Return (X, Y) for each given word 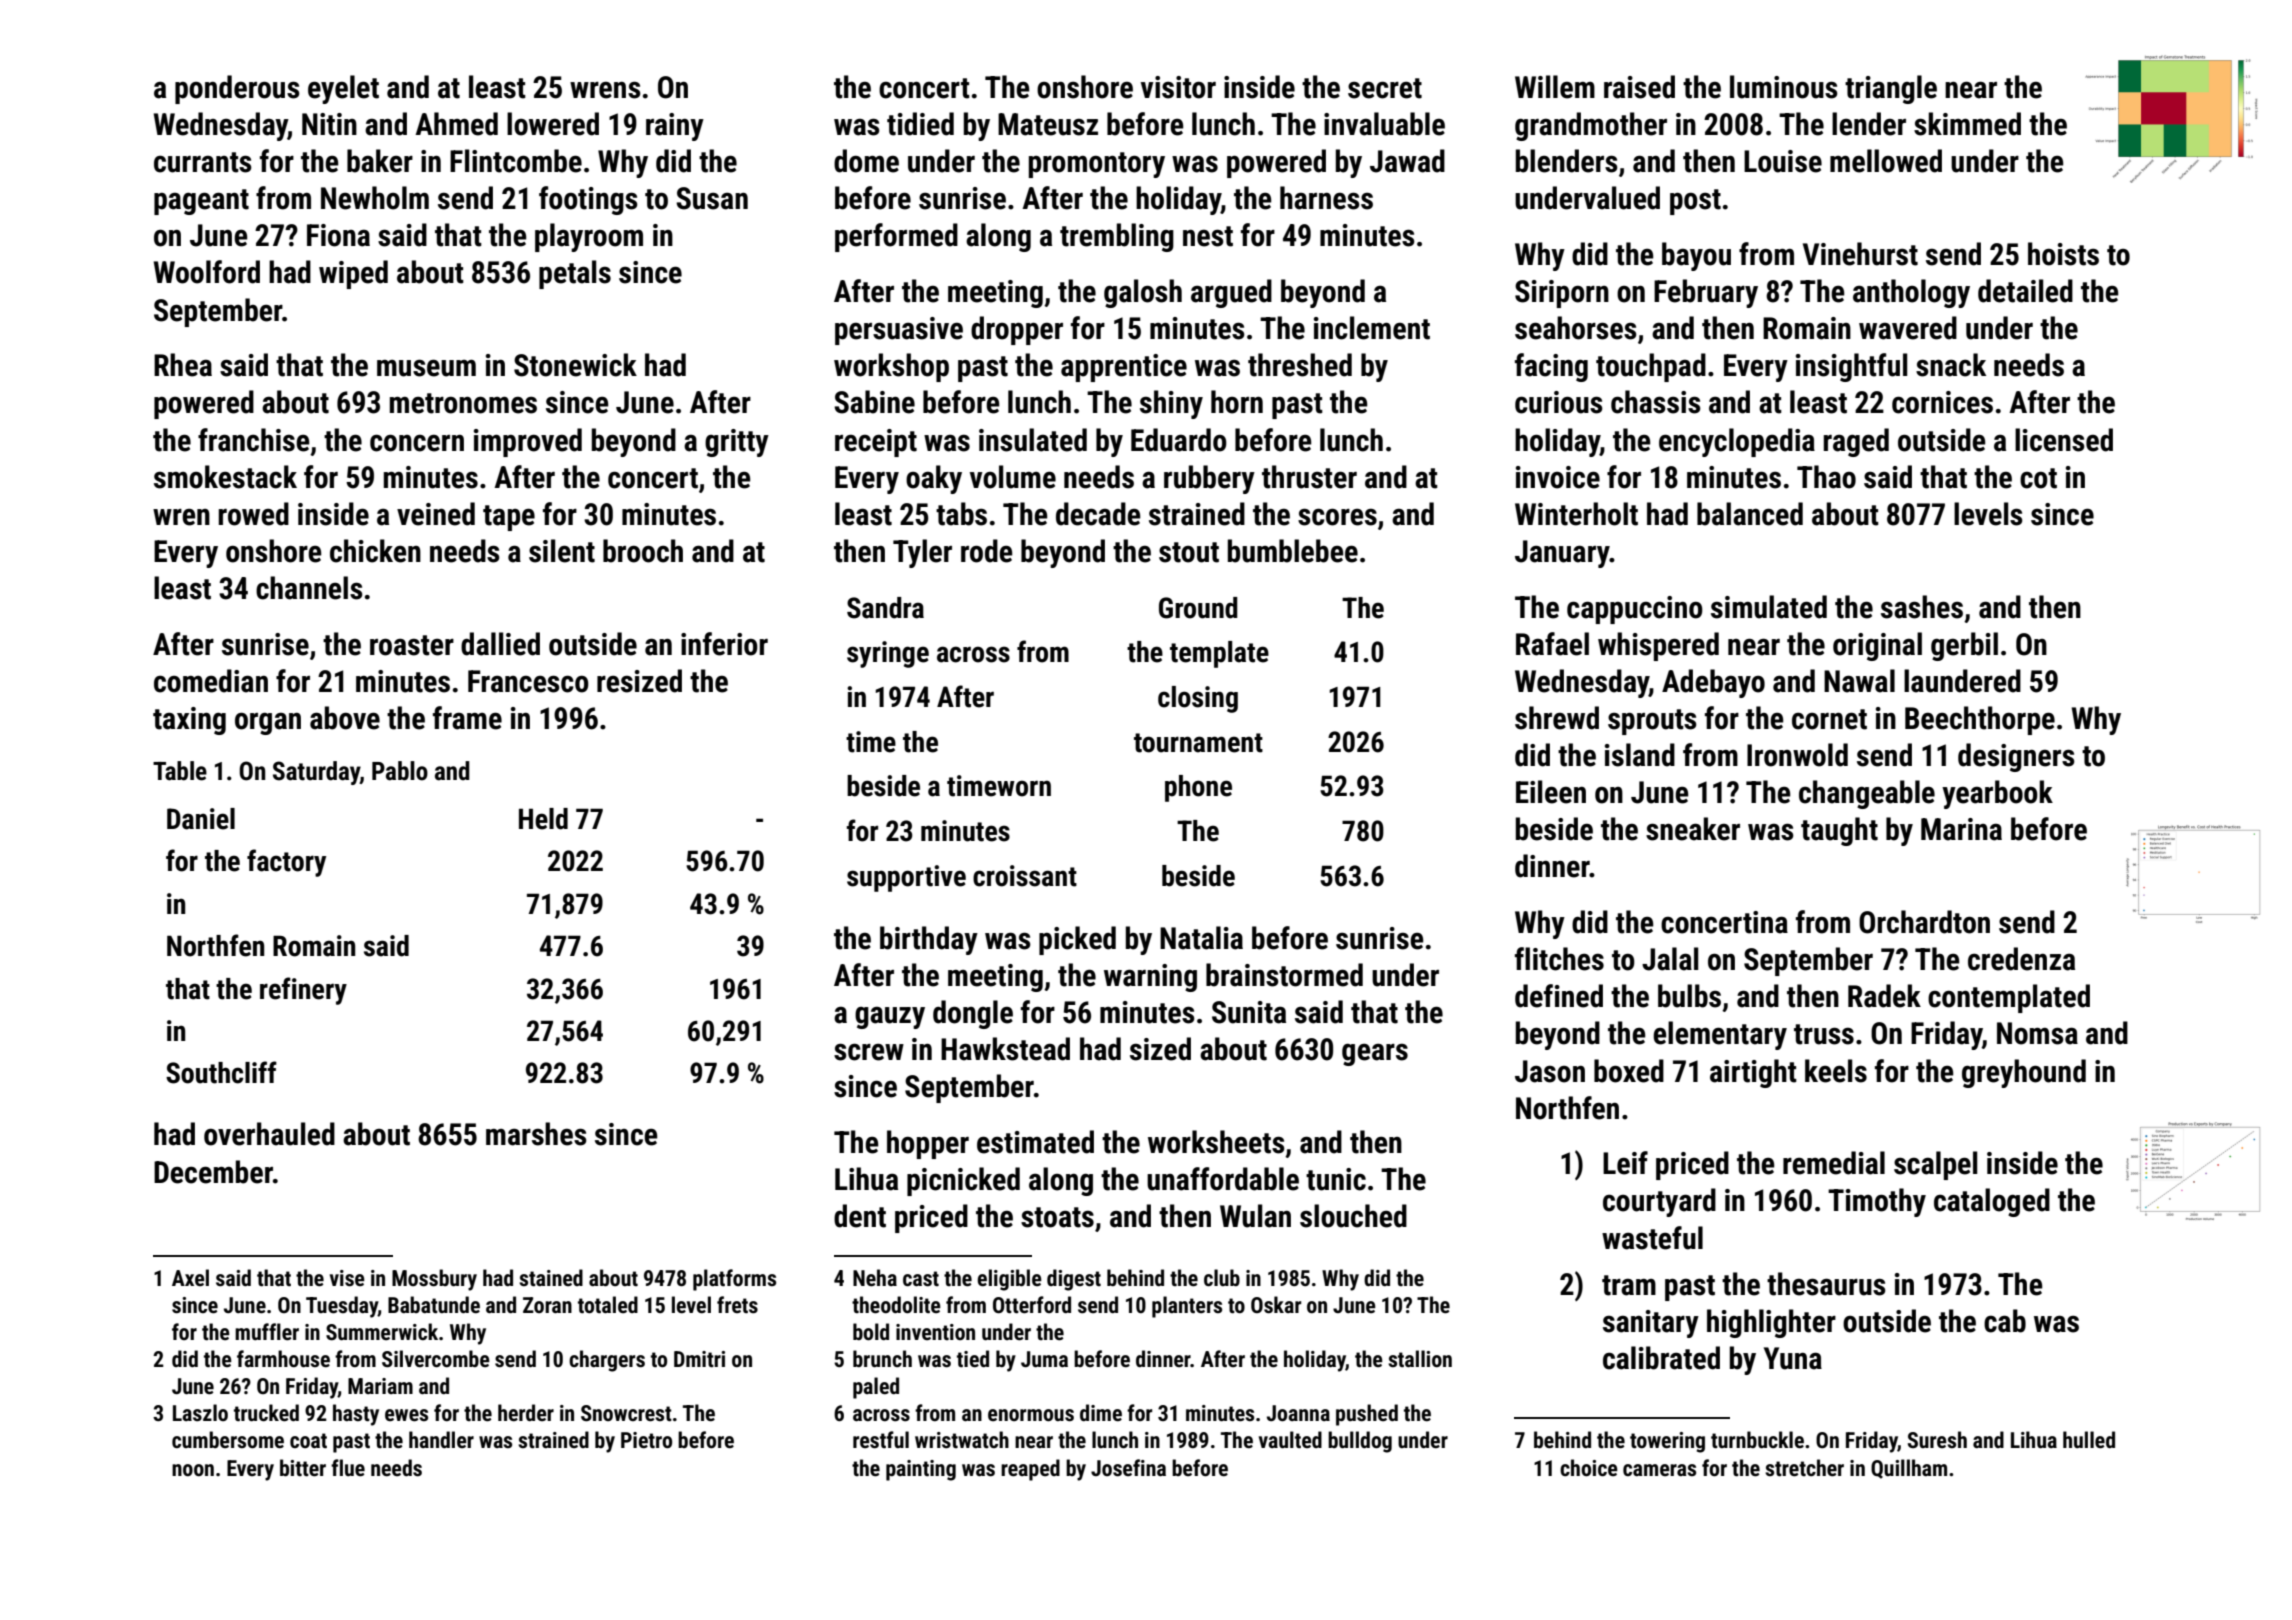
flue (348, 1468)
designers (2016, 757)
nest (1208, 236)
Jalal (1670, 959)
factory (286, 863)
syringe (888, 654)
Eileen (1551, 792)
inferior (724, 644)
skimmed (1967, 124)
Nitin (329, 124)
